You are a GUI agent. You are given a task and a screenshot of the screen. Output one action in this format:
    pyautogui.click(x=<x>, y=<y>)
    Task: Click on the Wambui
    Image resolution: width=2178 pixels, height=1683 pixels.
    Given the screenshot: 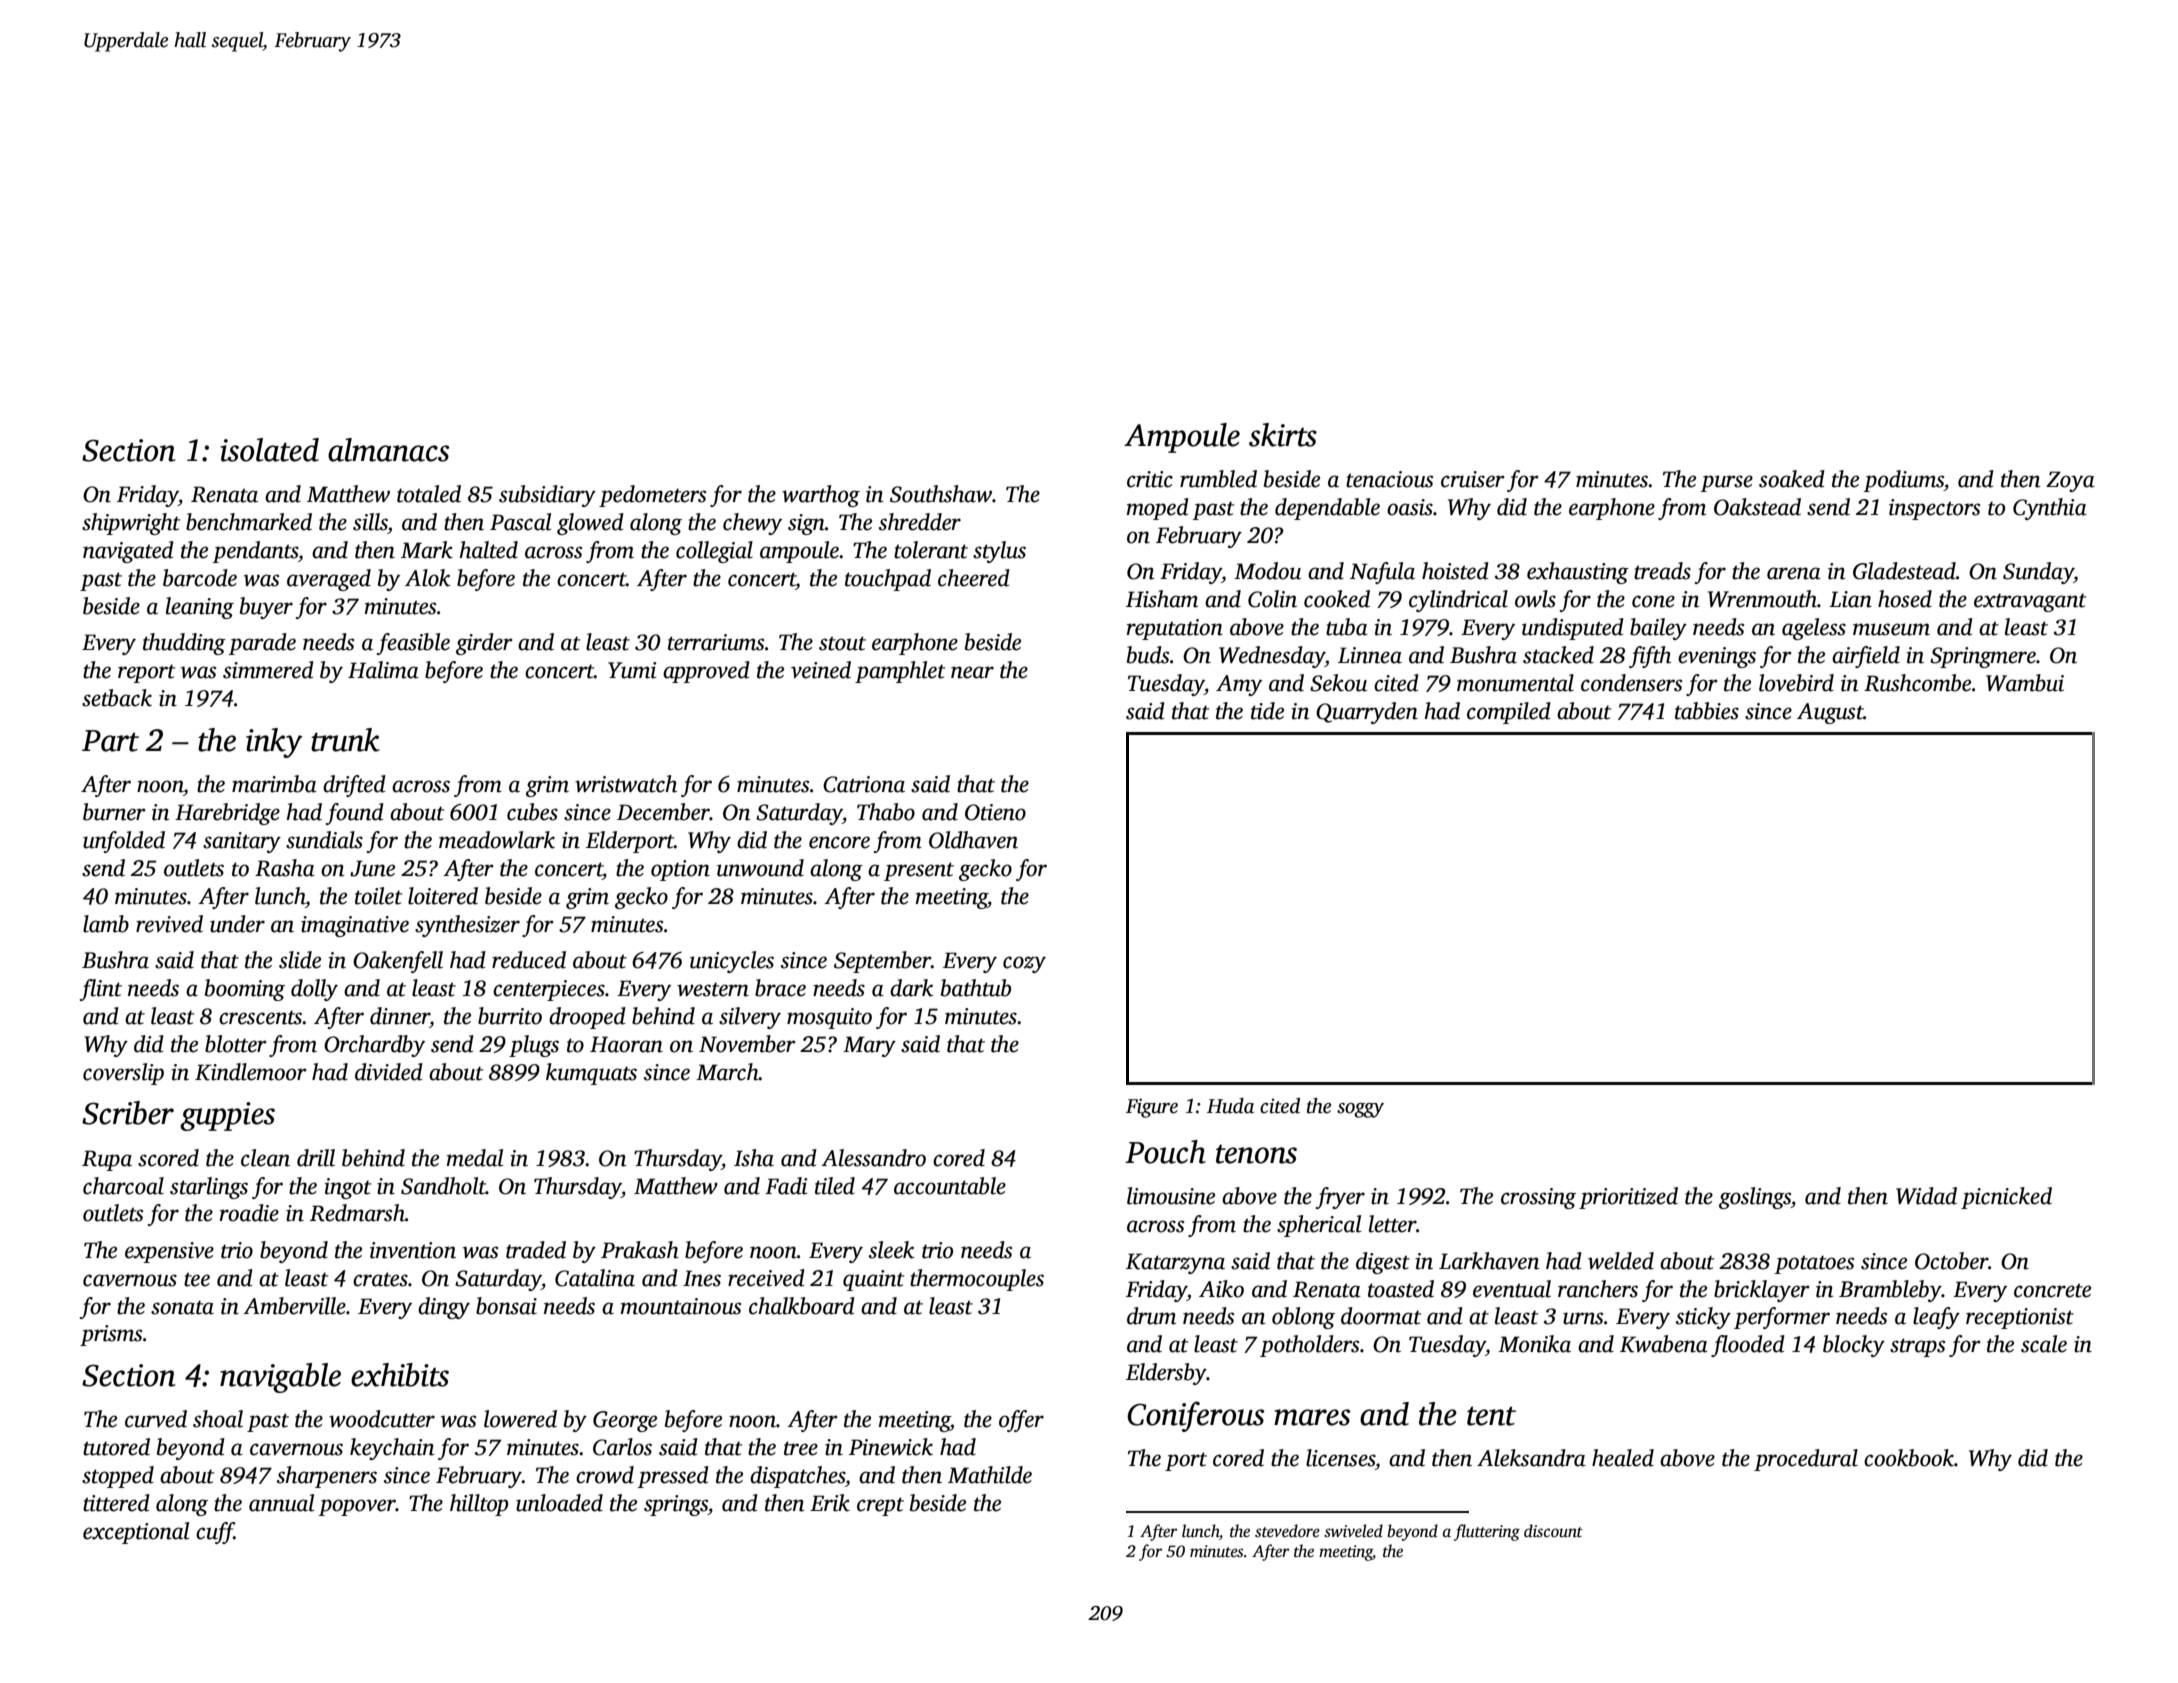 What is the action you would take?
    pyautogui.click(x=2025, y=683)
